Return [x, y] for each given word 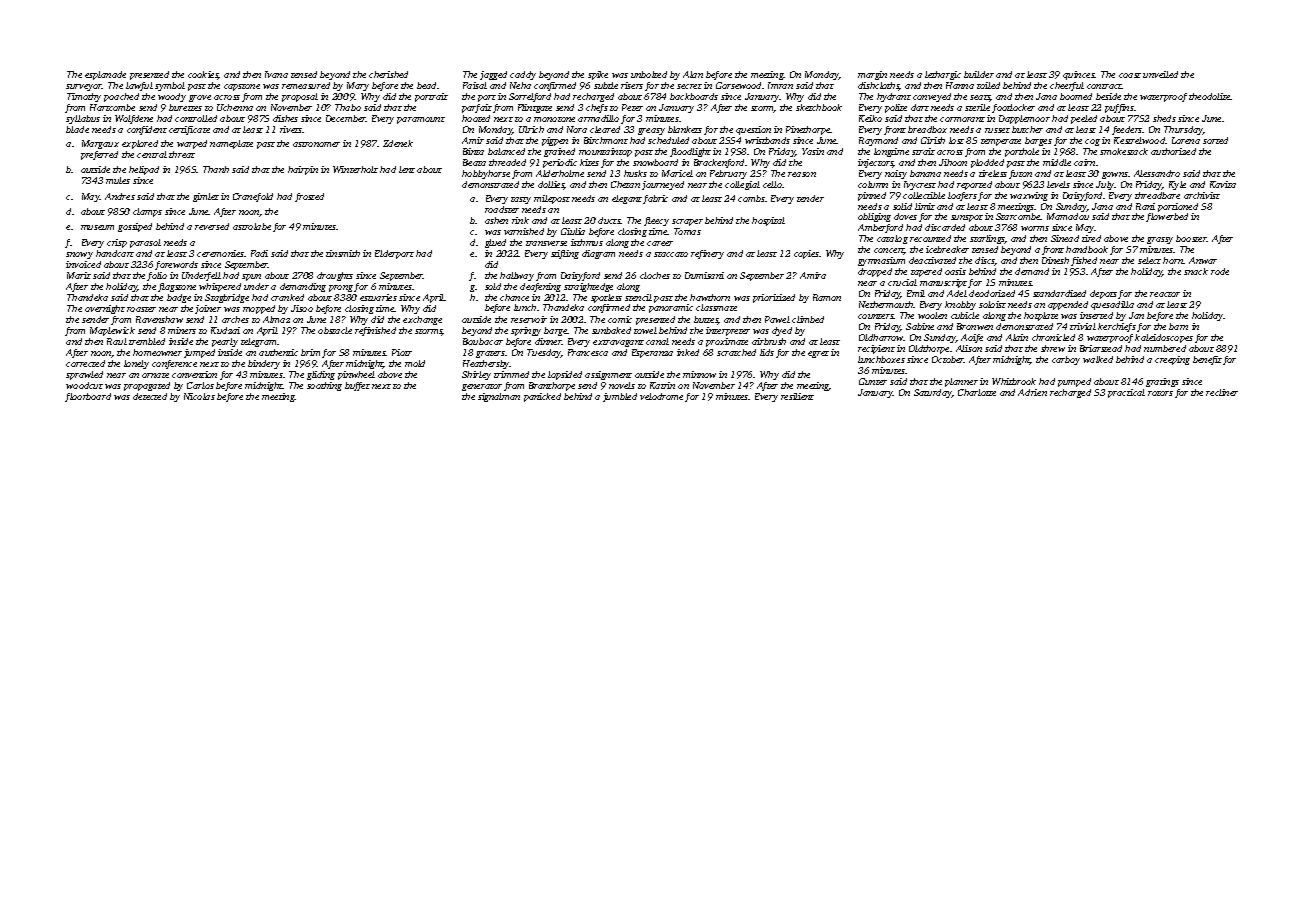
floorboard [88, 397]
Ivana [276, 74]
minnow [699, 374]
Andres [120, 196]
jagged [493, 75]
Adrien [1032, 392]
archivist [1202, 195]
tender [810, 198]
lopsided [565, 375]
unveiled [1160, 74]
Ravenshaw [159, 319]
